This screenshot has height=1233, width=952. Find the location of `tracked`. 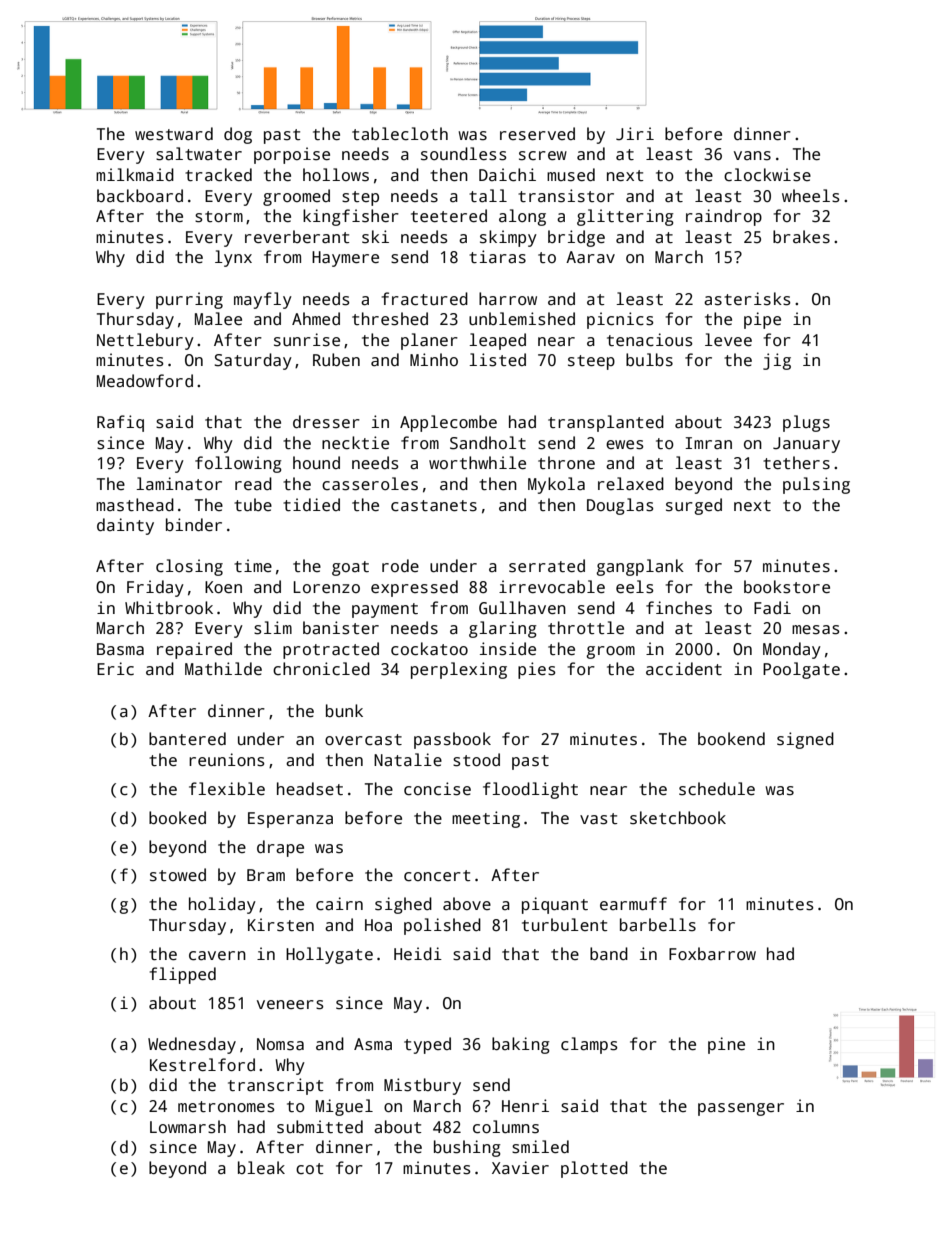

tracked is located at coordinates (218, 175).
